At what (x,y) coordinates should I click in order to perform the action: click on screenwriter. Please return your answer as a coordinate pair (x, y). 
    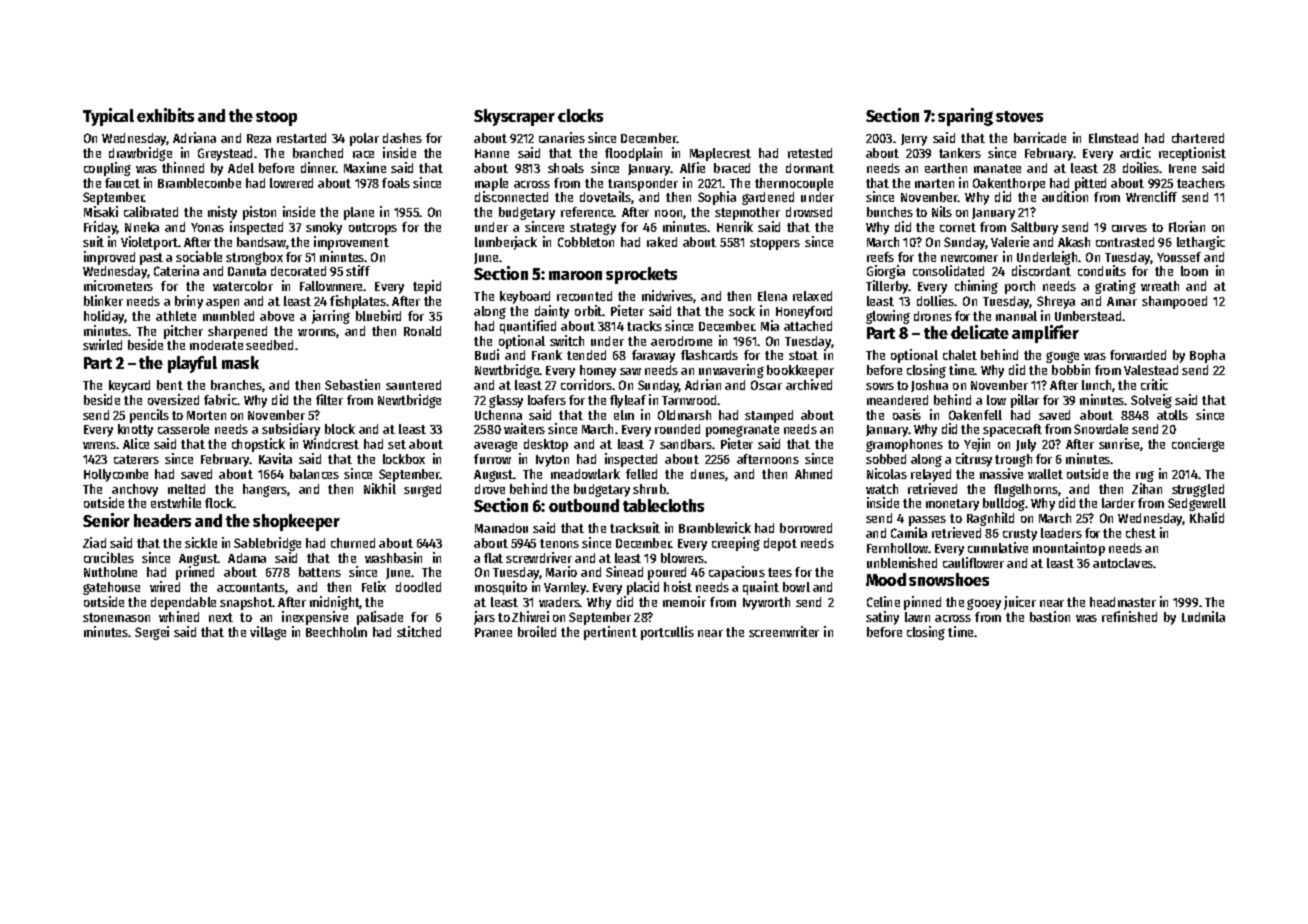
    Looking at the image, I should click on (784, 631).
